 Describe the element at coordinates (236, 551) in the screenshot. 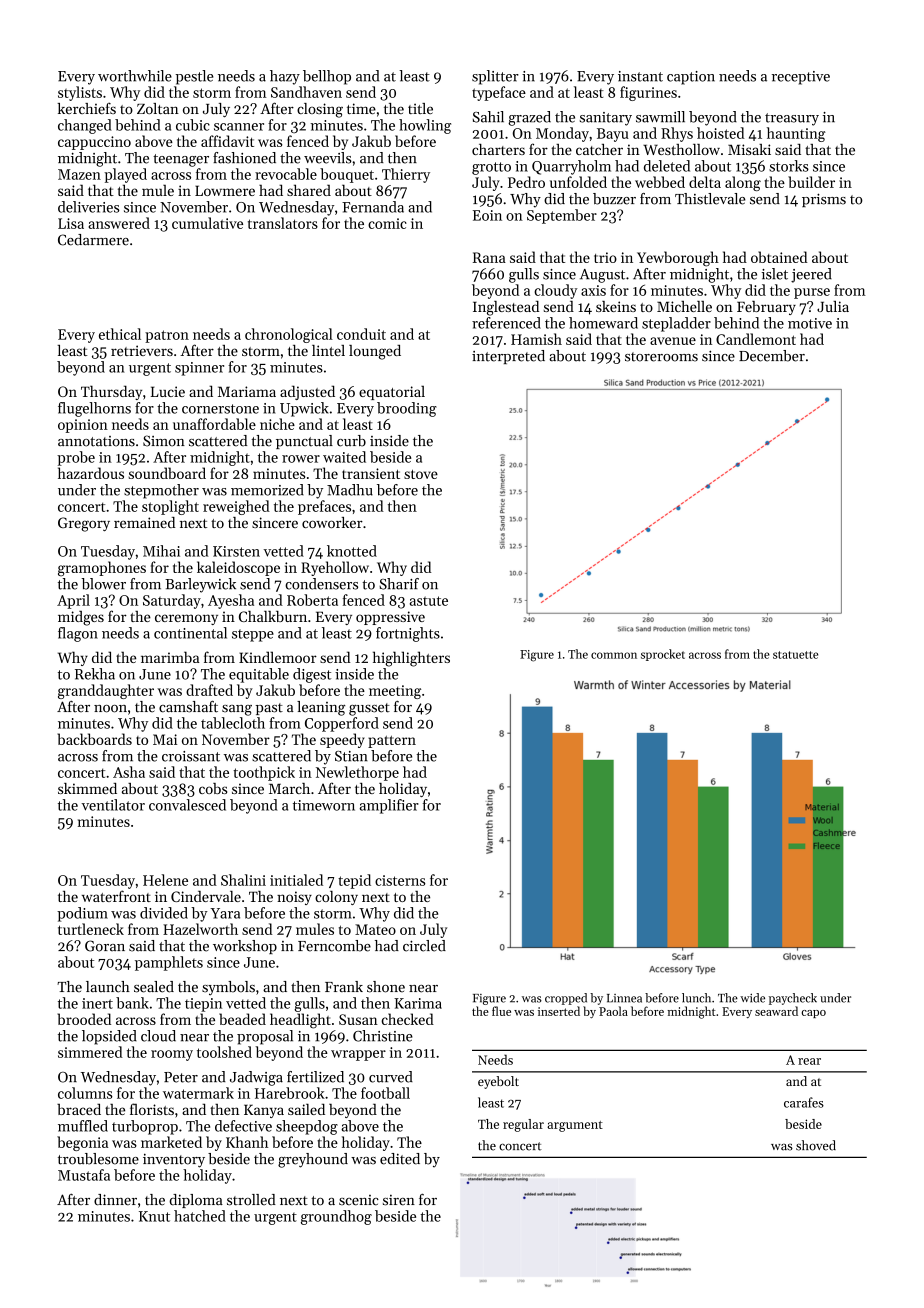

I see `Kirsten` at that location.
